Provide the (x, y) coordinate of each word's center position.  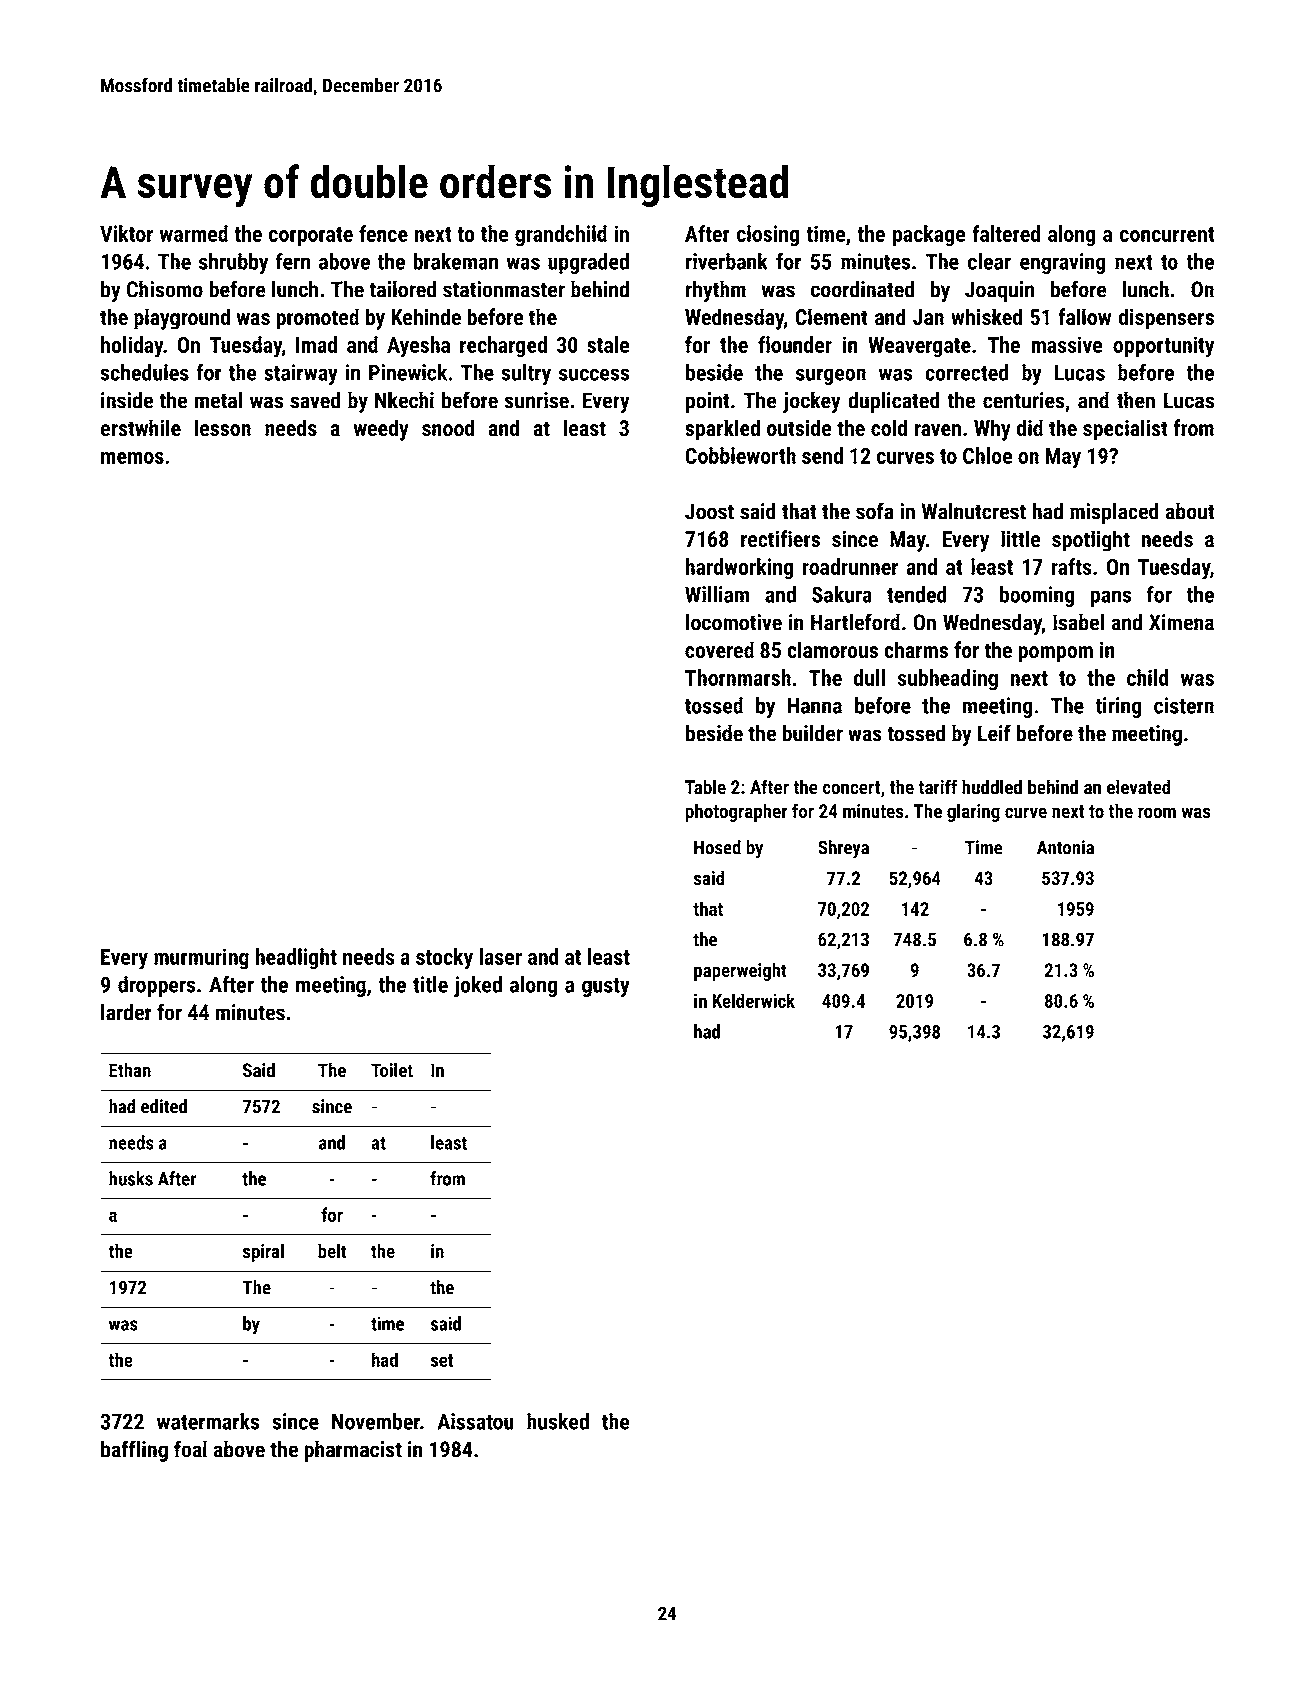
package (929, 236)
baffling (134, 1451)
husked (558, 1421)
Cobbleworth (740, 455)
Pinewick (408, 372)
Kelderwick (753, 1000)
